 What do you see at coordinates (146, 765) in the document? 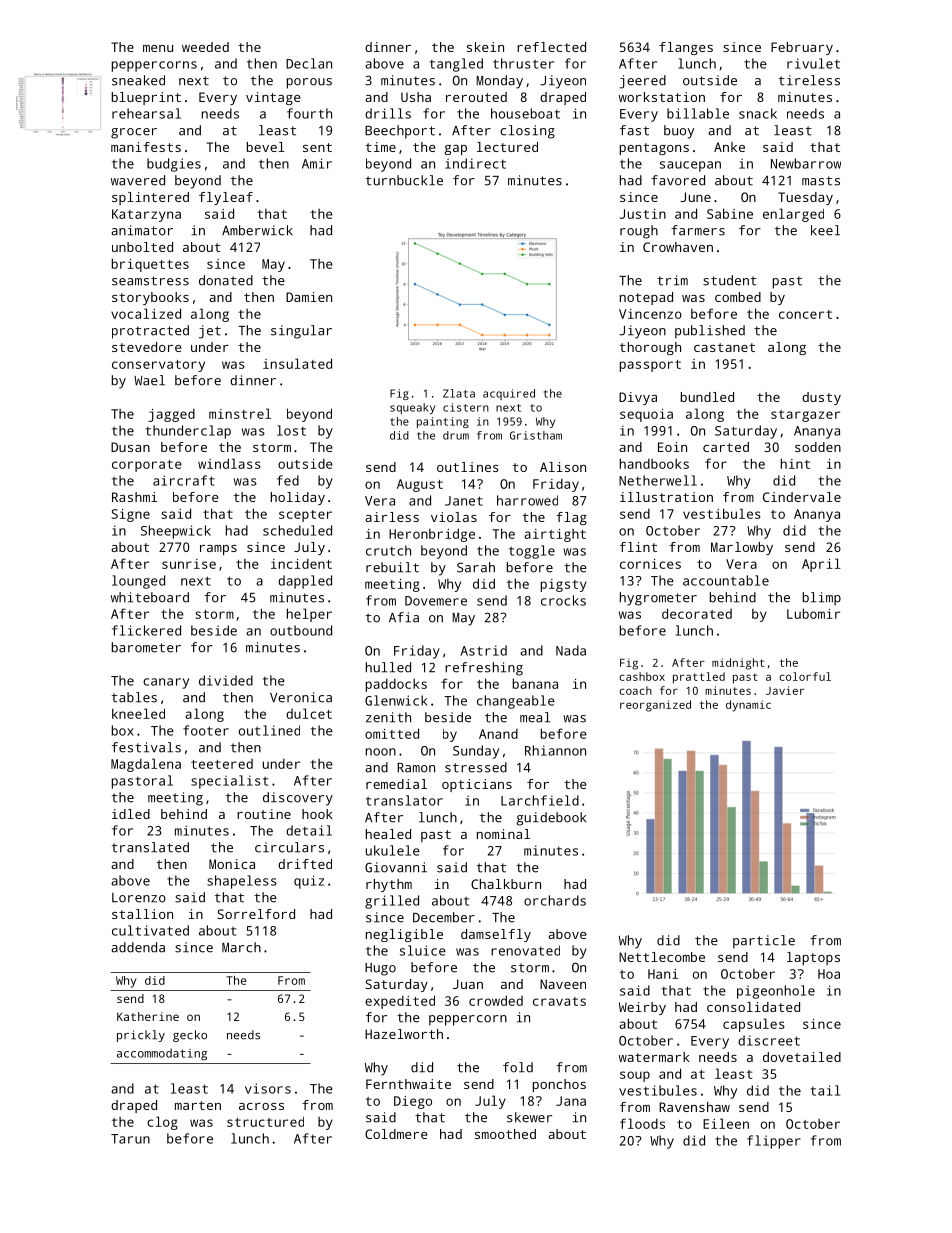
I see `Magdalena` at bounding box center [146, 765].
